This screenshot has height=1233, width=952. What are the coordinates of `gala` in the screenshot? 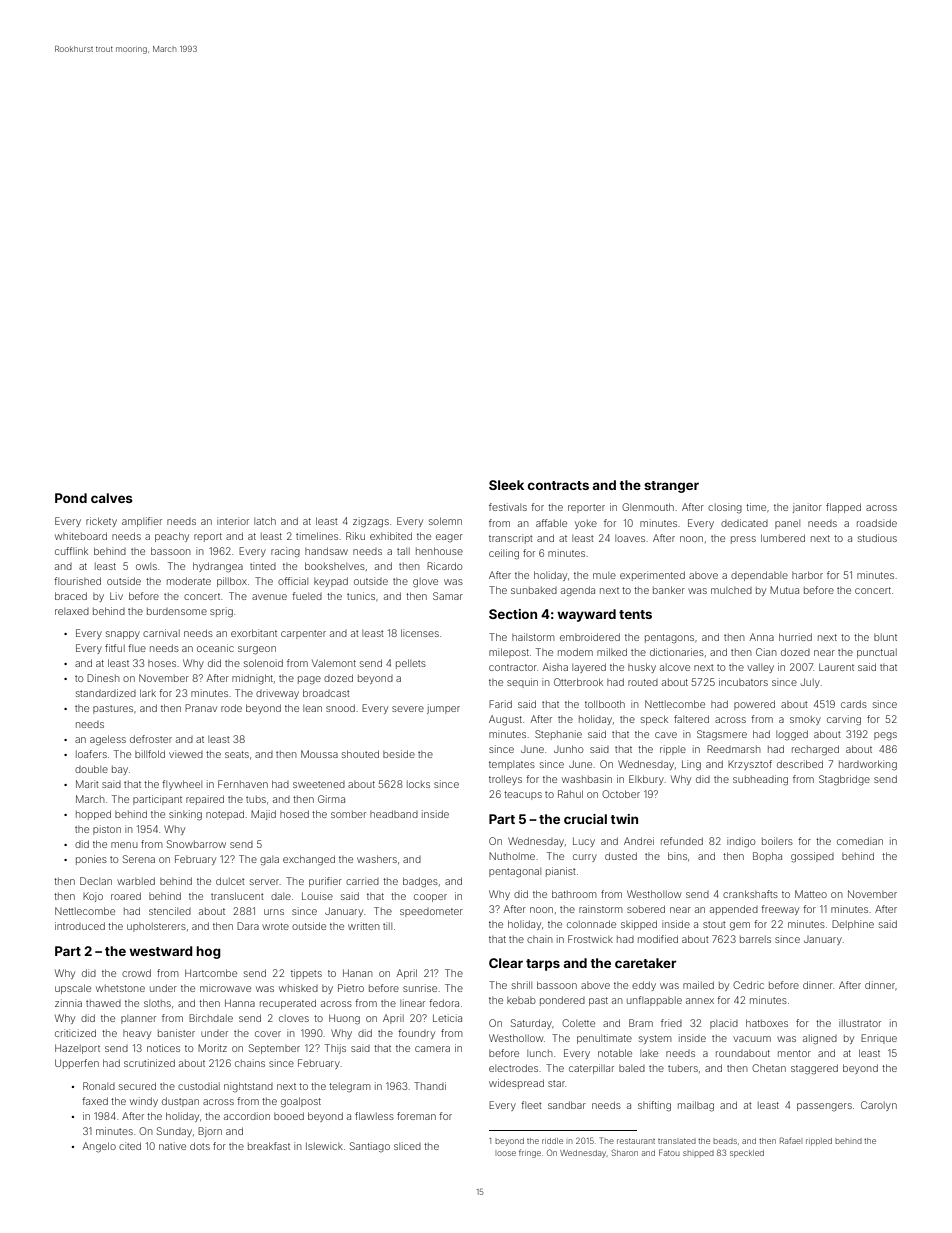 It's located at (269, 860).
